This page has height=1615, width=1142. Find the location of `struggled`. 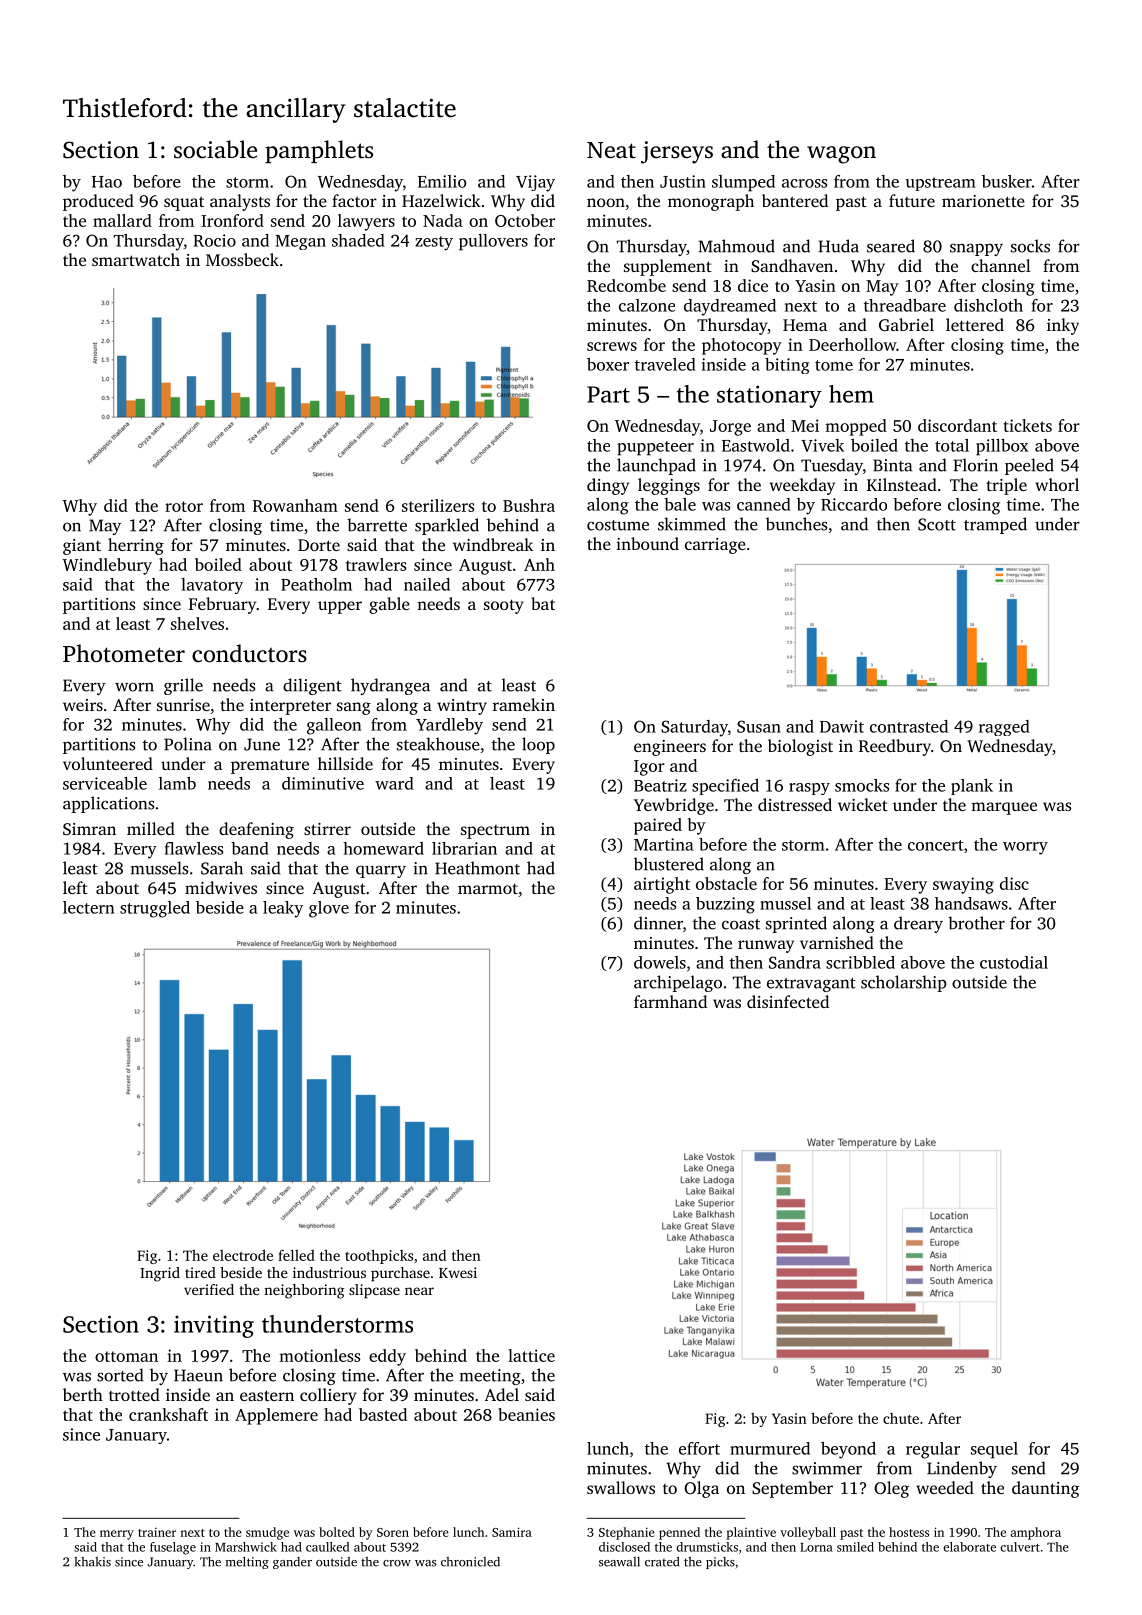

struggled is located at coordinates (155, 909).
